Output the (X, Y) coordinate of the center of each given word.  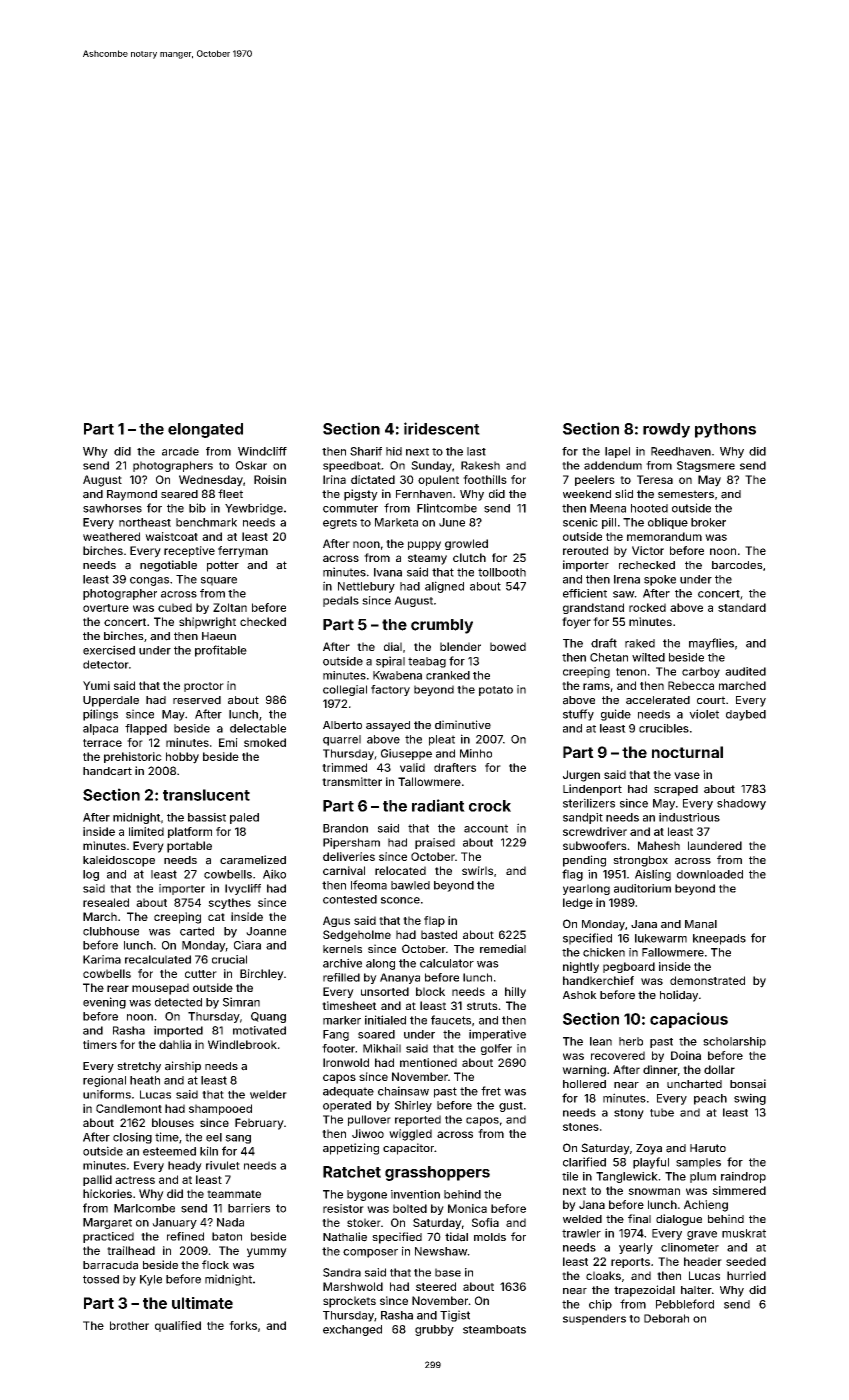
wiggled (410, 1135)
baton (227, 1236)
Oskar (251, 465)
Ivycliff (243, 889)
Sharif (366, 451)
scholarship (734, 1042)
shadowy (741, 804)
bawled (410, 885)
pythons (725, 430)
